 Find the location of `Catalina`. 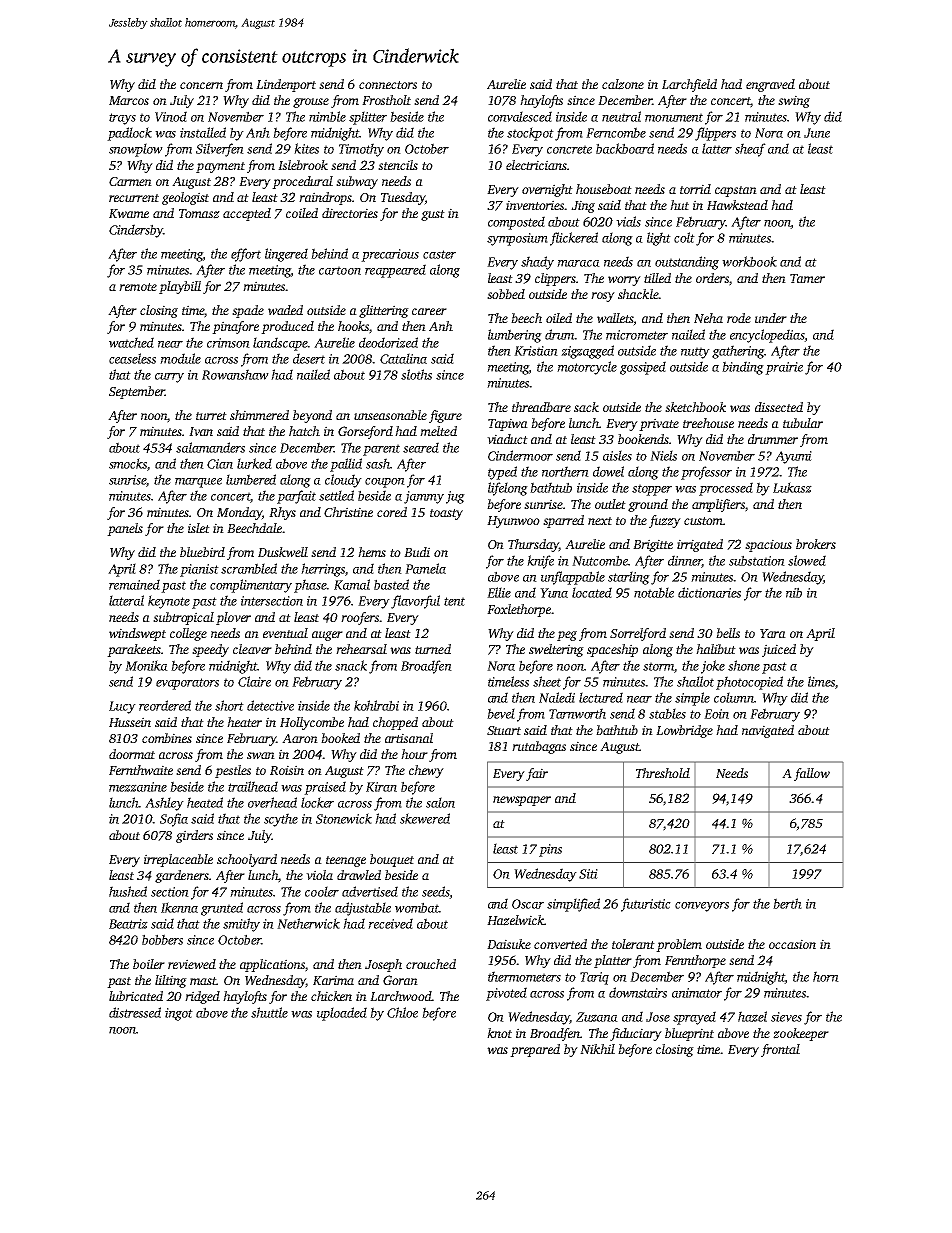

Catalina is located at coordinates (403, 358).
